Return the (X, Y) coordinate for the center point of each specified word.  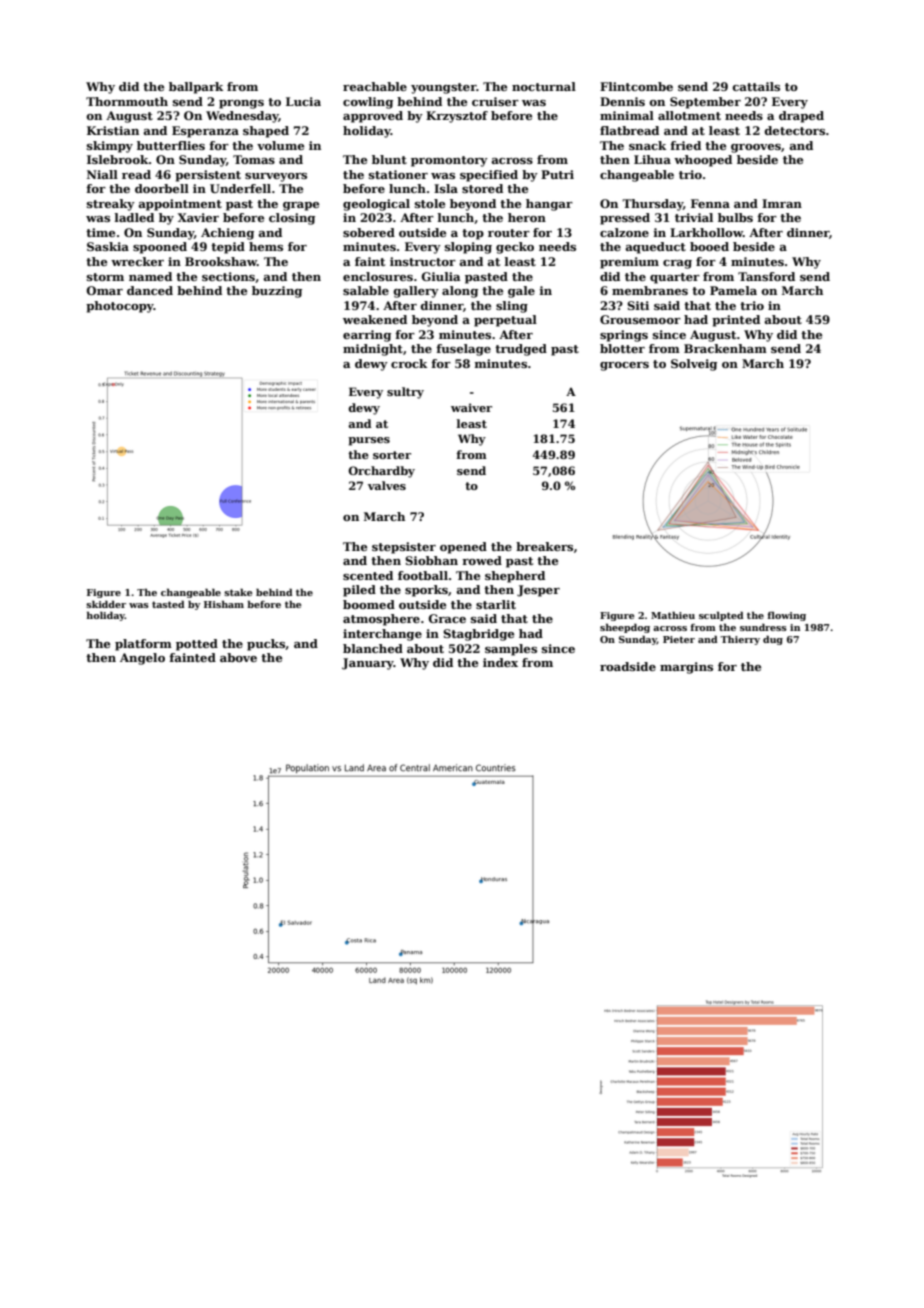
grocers (624, 366)
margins (686, 668)
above (238, 657)
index (500, 662)
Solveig (694, 365)
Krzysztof (457, 117)
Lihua (652, 159)
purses (369, 441)
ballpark (196, 88)
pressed (625, 219)
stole (430, 203)
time (100, 232)
